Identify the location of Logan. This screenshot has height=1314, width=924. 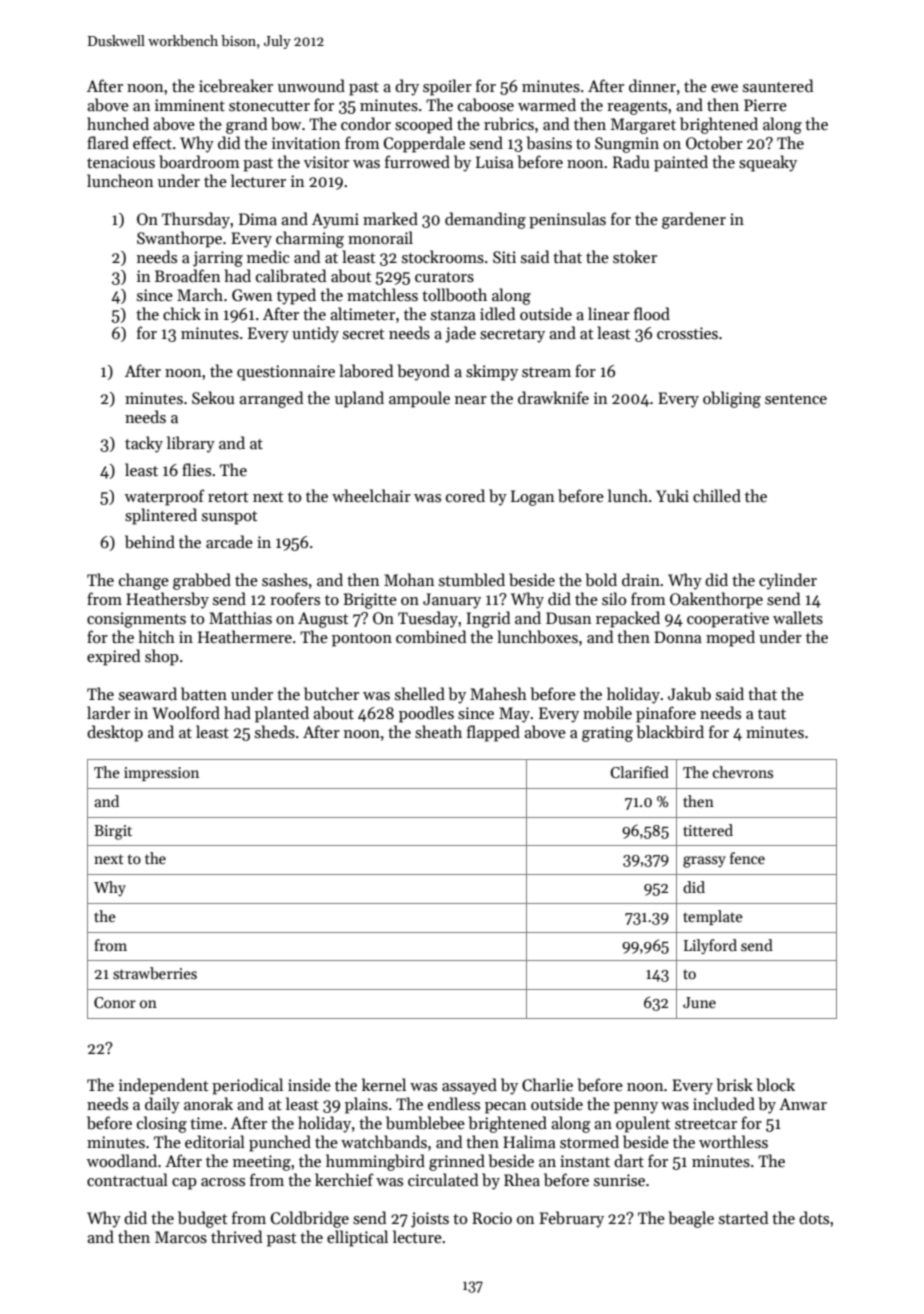
(533, 498).
